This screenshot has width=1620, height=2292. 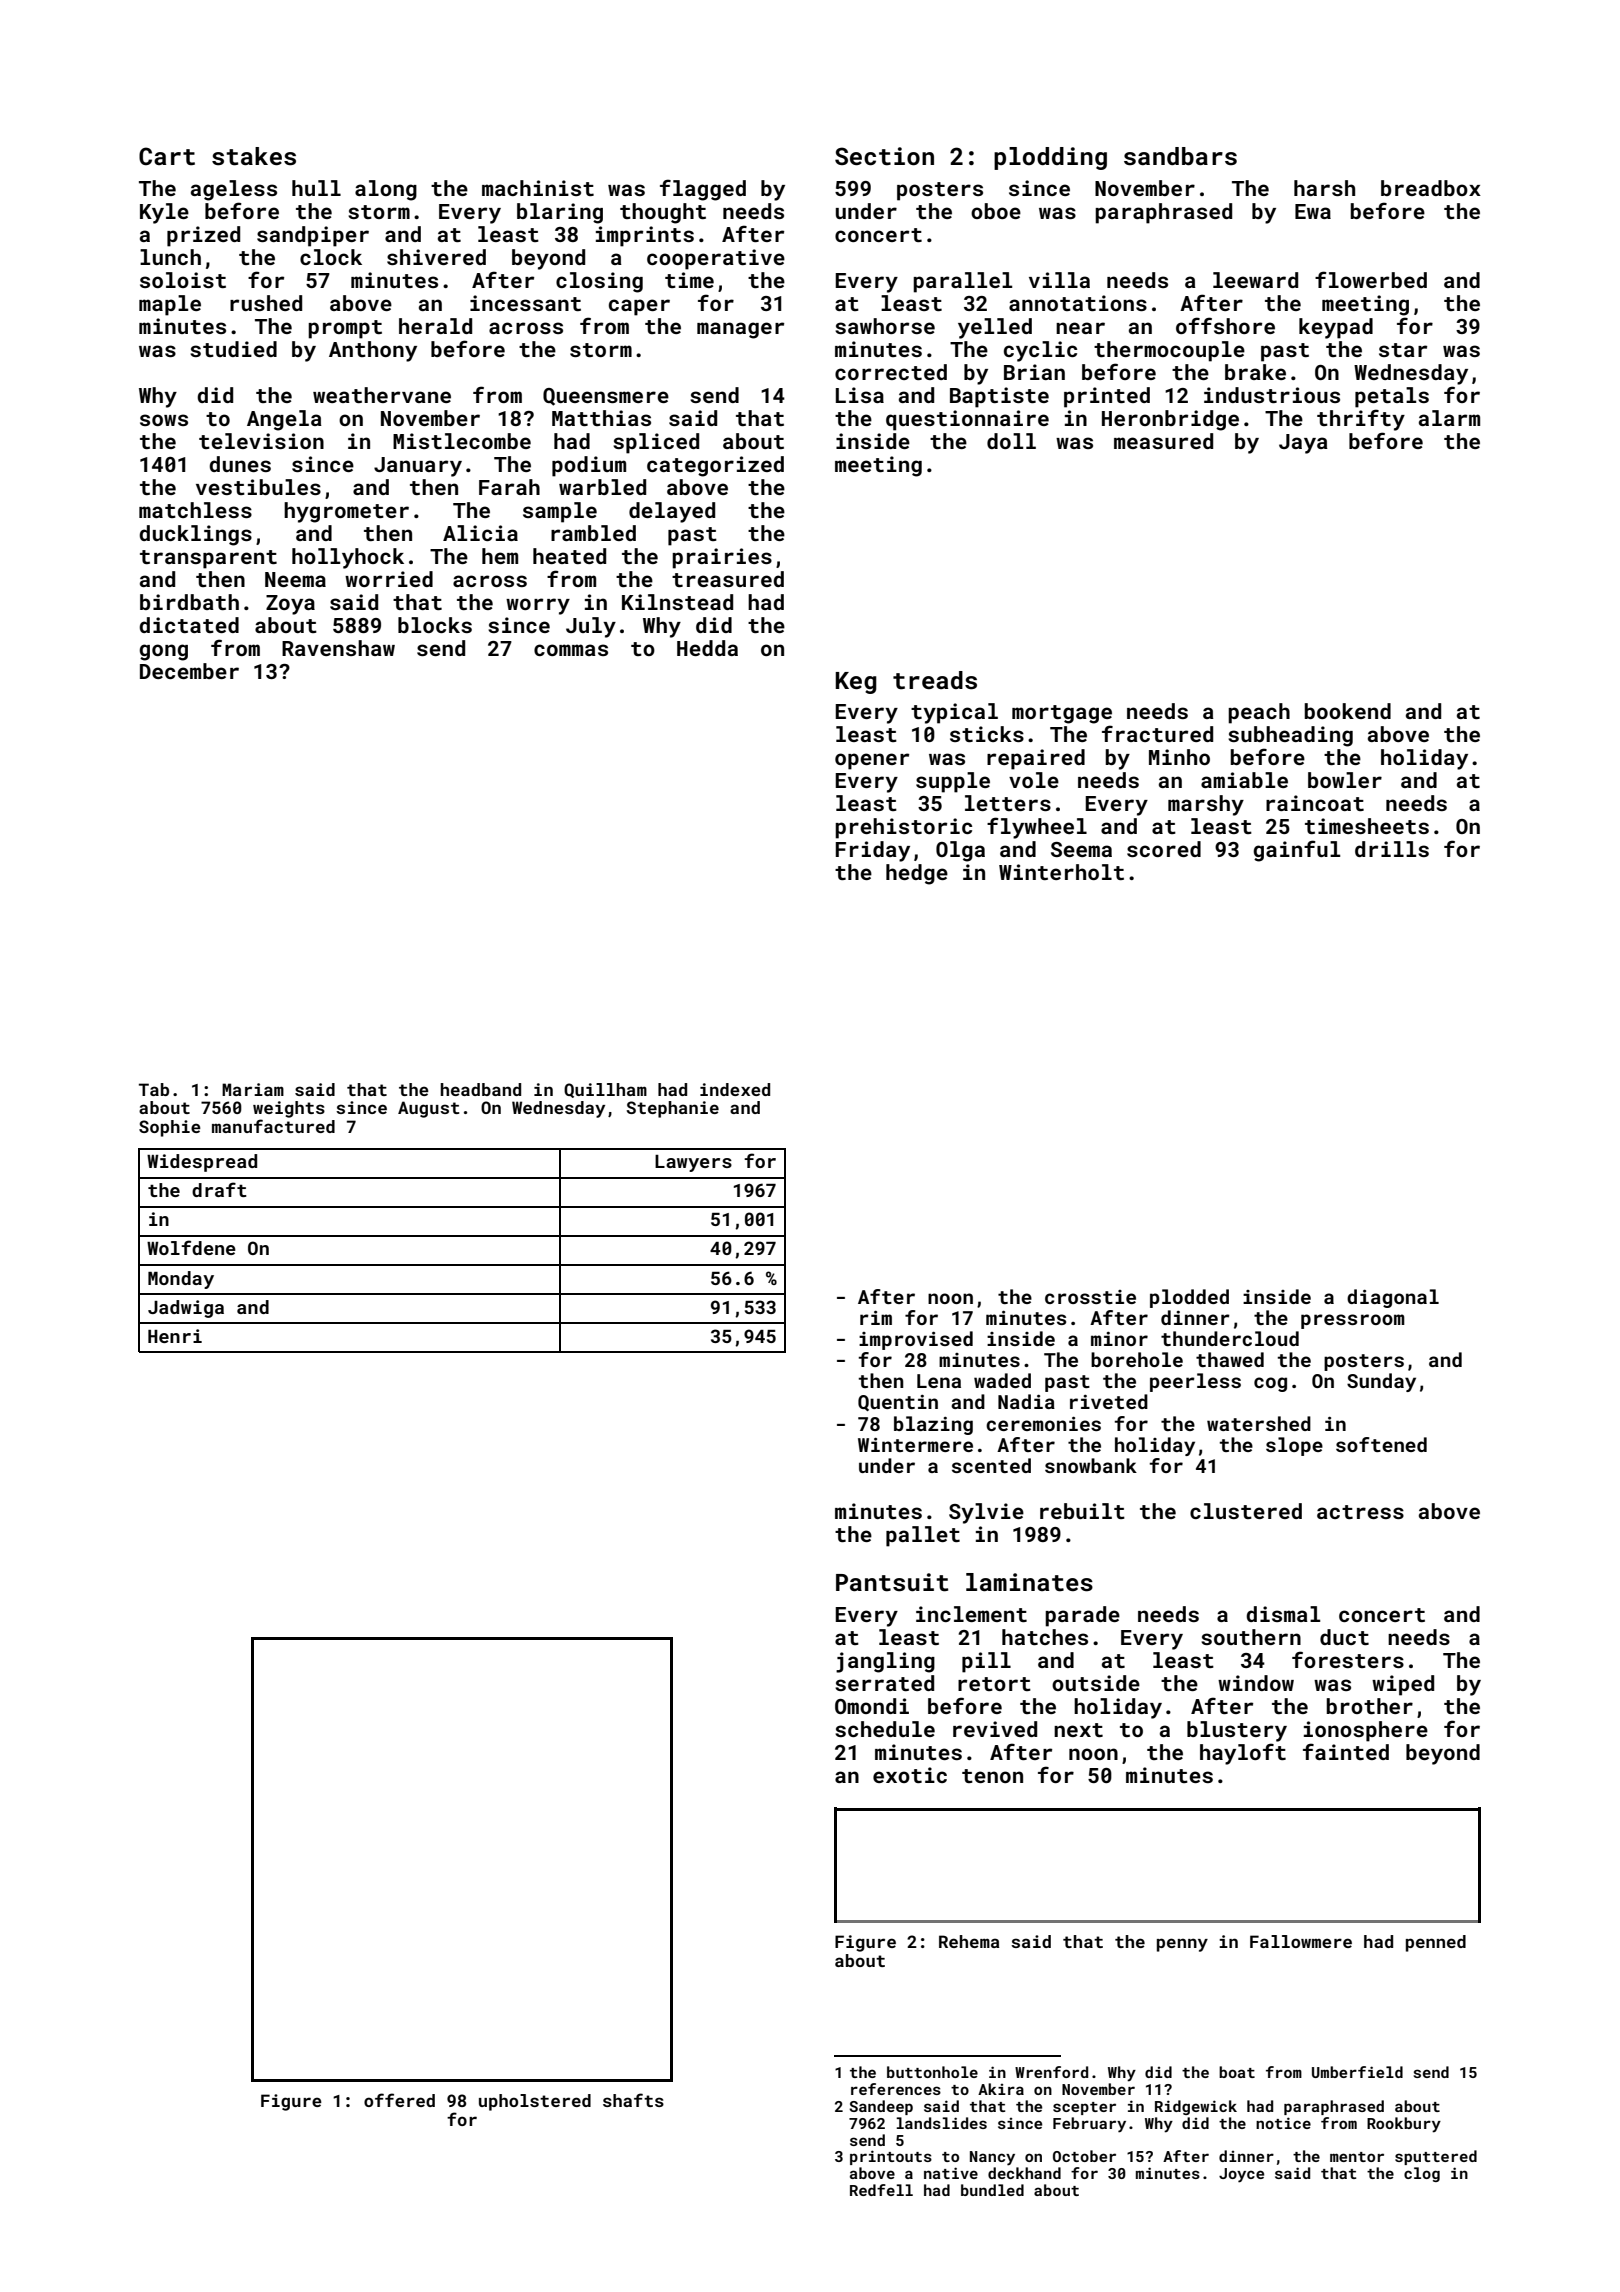 I want to click on Friday, so click(x=873, y=851).
